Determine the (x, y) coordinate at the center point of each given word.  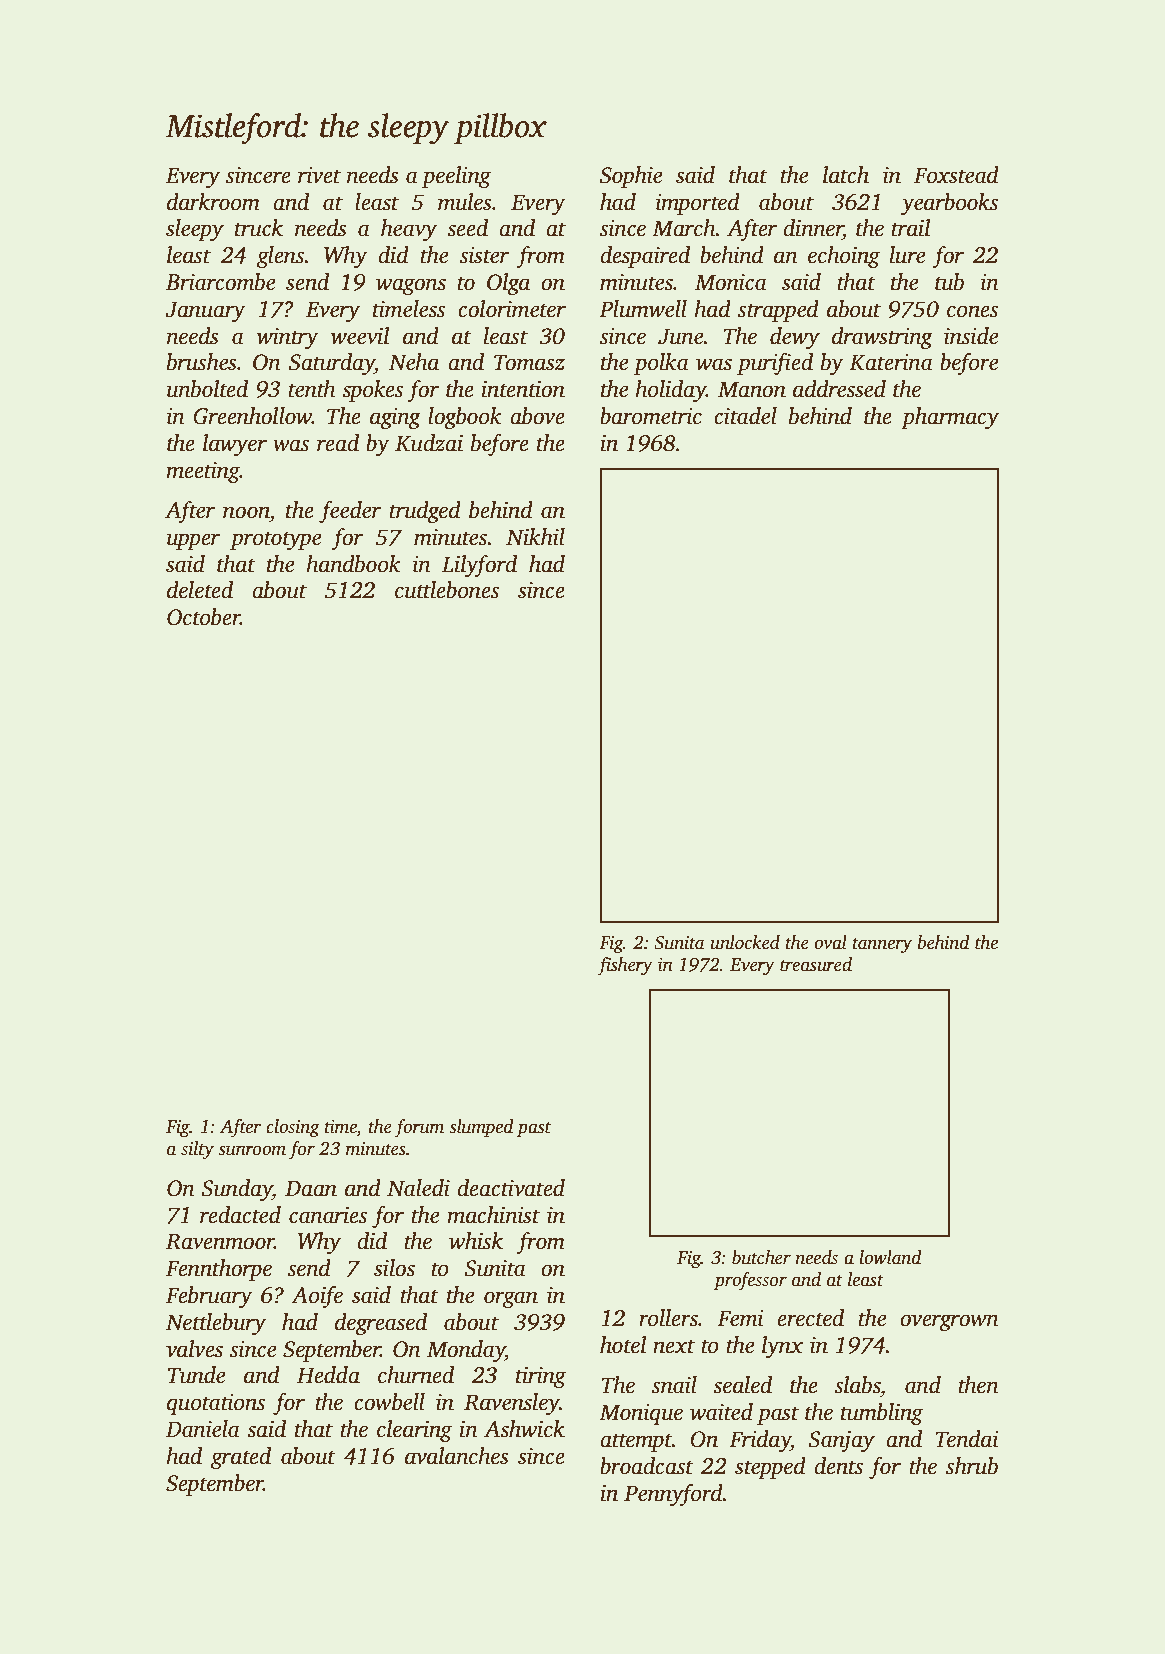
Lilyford (479, 566)
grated (241, 1458)
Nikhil (535, 537)
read (338, 443)
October (204, 617)
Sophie (631, 177)
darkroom (213, 202)
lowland (890, 1257)
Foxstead (956, 175)
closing (293, 1128)
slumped (481, 1128)
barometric (651, 416)
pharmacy (950, 418)
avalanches (457, 1456)
